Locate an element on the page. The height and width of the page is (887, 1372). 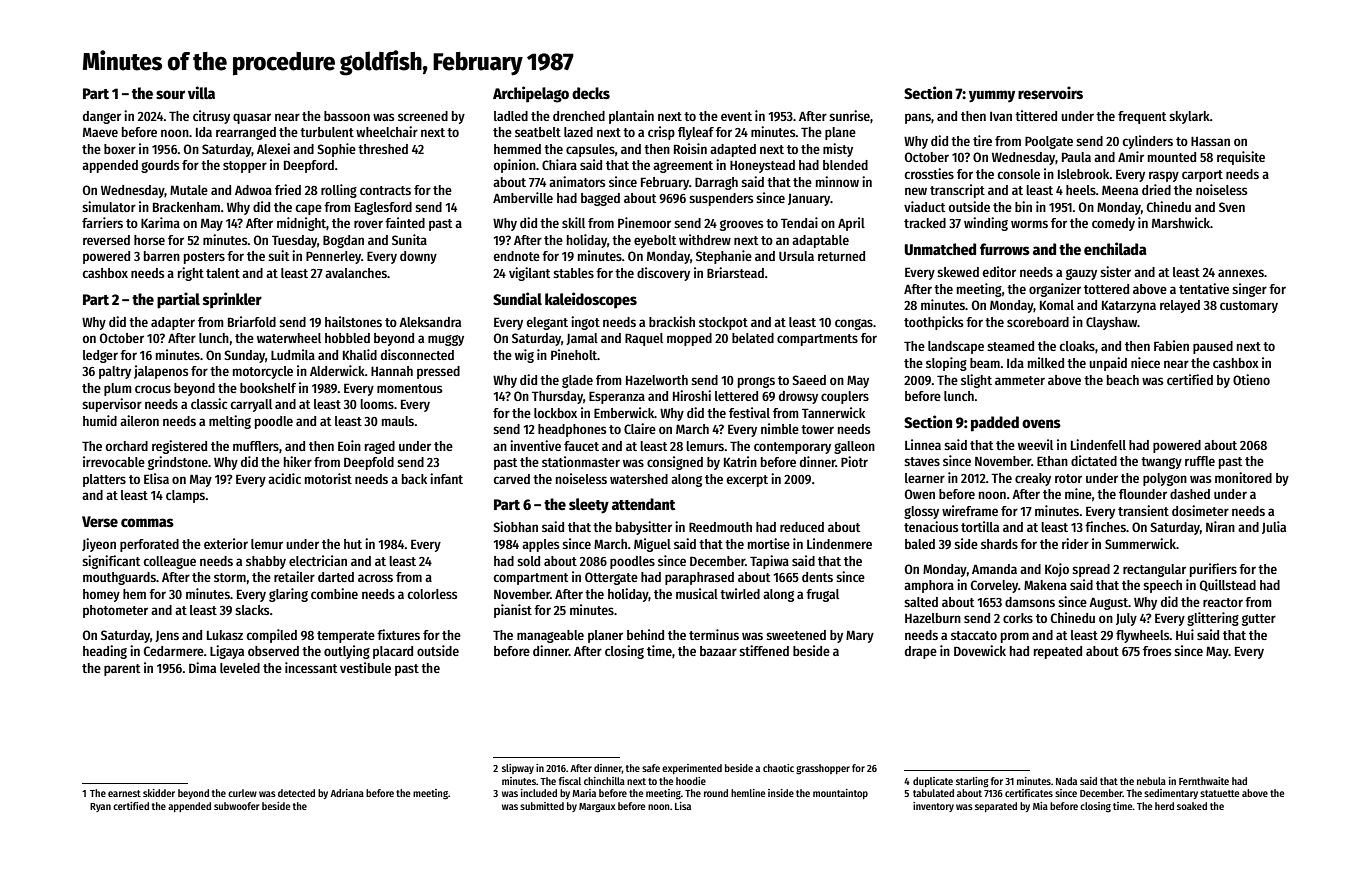
homey is located at coordinates (101, 595).
